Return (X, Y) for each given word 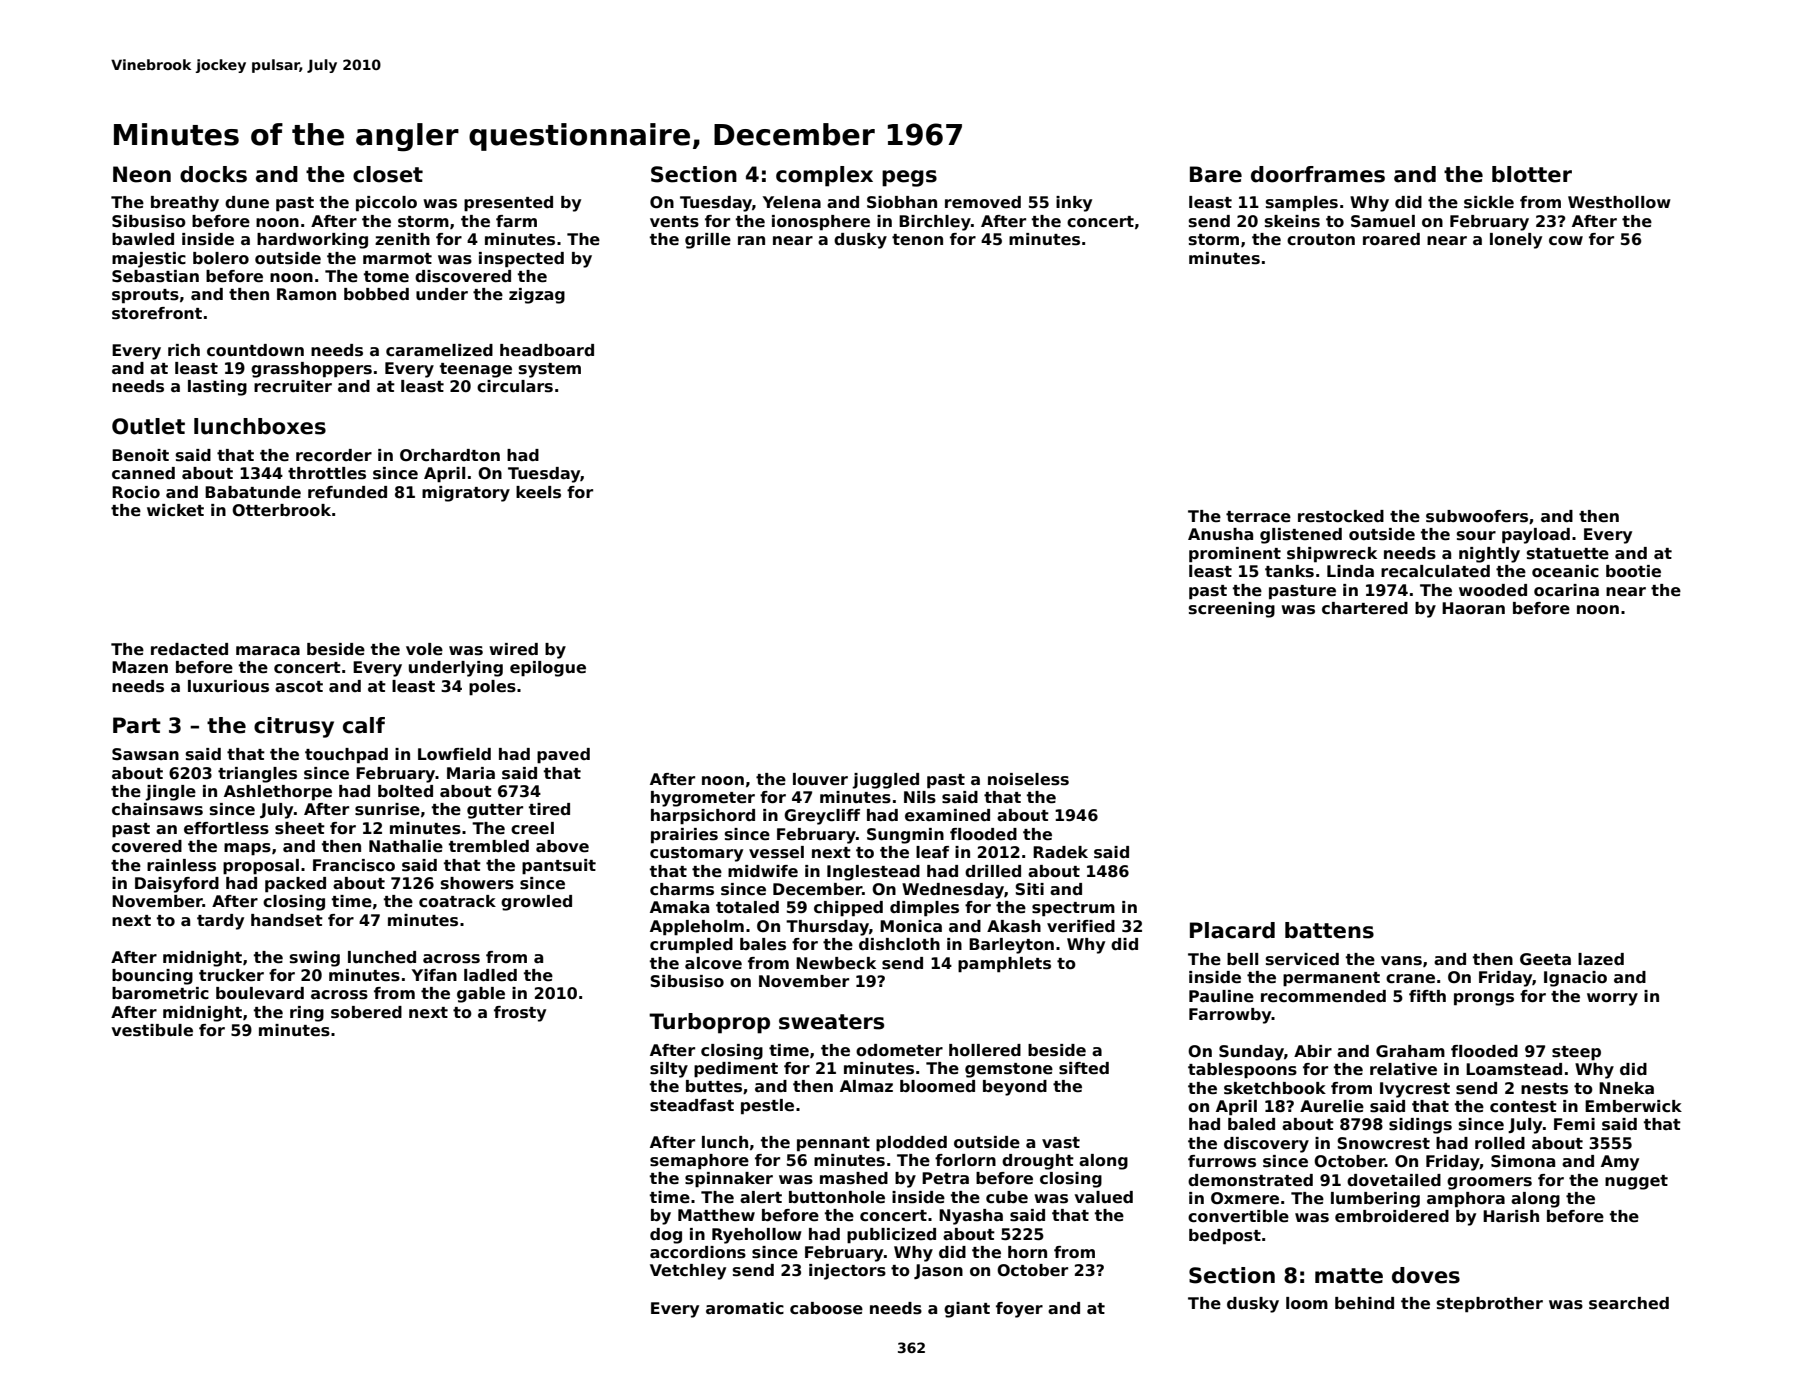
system (550, 370)
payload (1536, 536)
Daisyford (177, 885)
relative (1403, 1069)
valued (1104, 1197)
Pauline (1221, 996)
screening (1232, 610)
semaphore (699, 1162)
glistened (1301, 536)
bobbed (376, 294)
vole (424, 649)
